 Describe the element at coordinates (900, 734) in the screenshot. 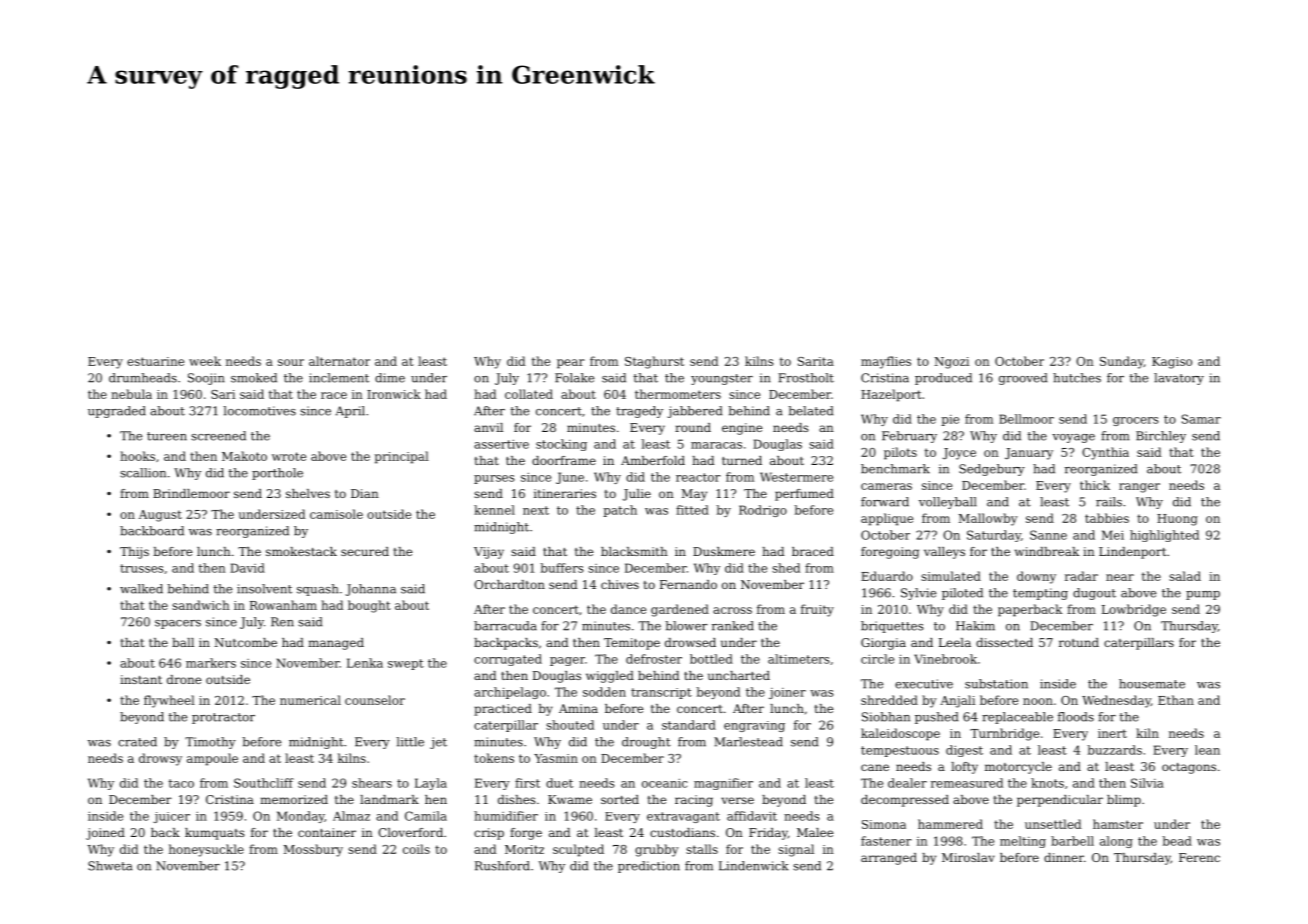

I see `kaleidoscope` at that location.
